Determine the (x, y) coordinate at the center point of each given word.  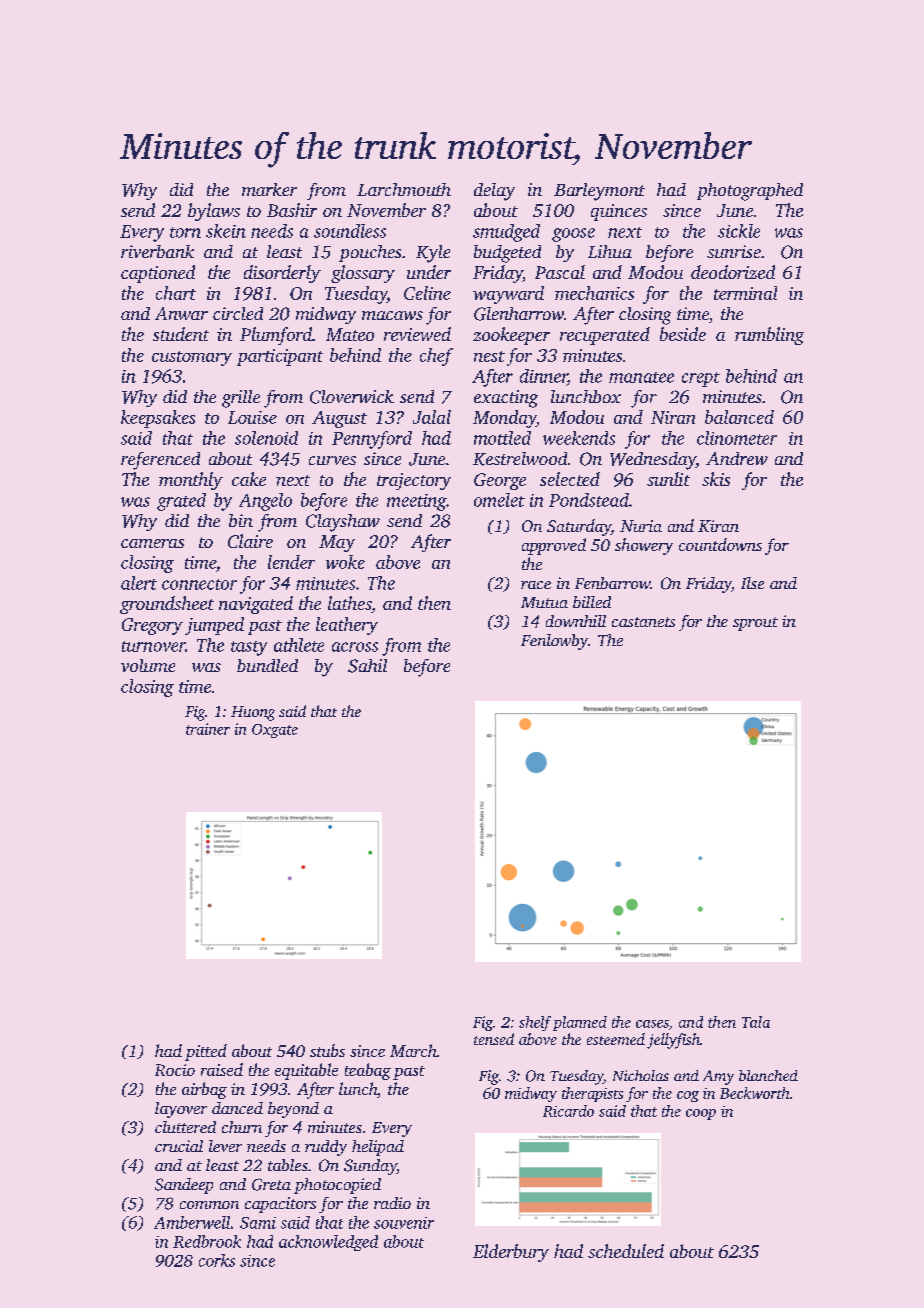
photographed (750, 192)
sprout (755, 624)
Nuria (641, 526)
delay (494, 192)
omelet (499, 500)
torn (185, 232)
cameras (152, 543)
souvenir (404, 1223)
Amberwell (192, 1222)
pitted (206, 1052)
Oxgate (275, 731)
